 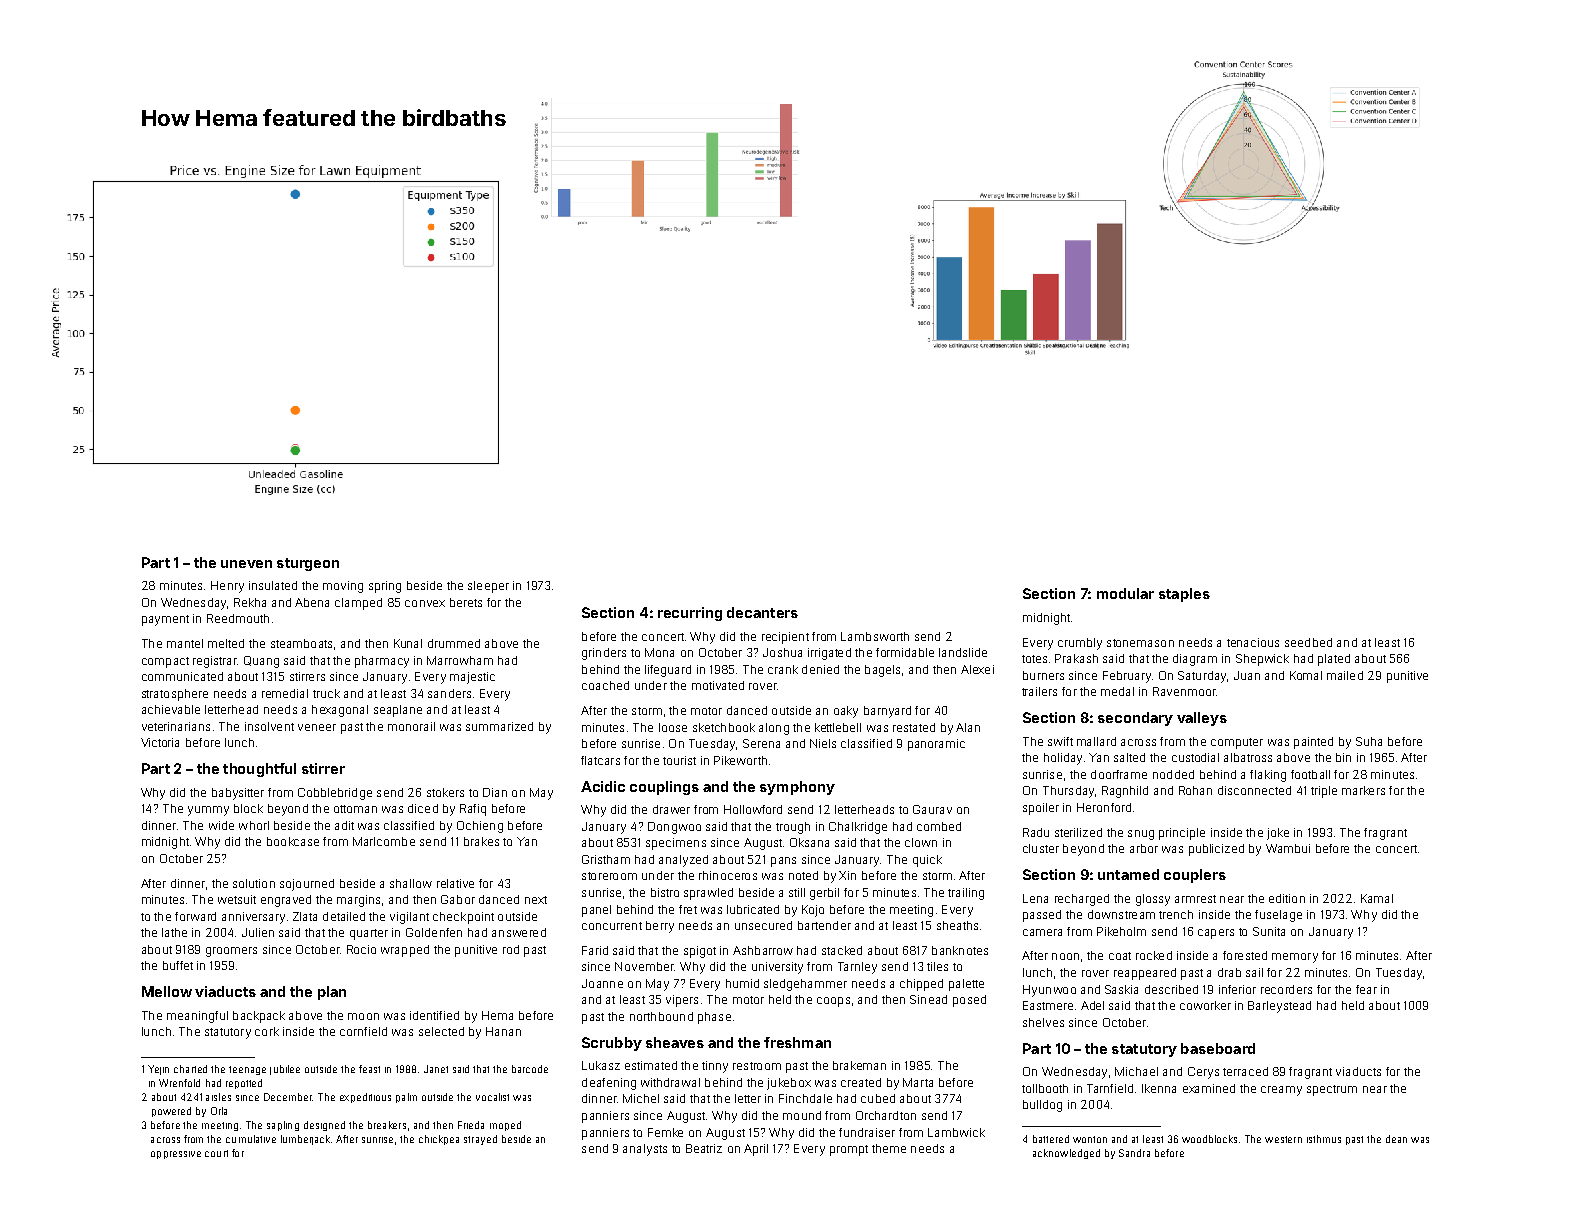 What do you see at coordinates (160, 742) in the image?
I see `Victoria` at bounding box center [160, 742].
